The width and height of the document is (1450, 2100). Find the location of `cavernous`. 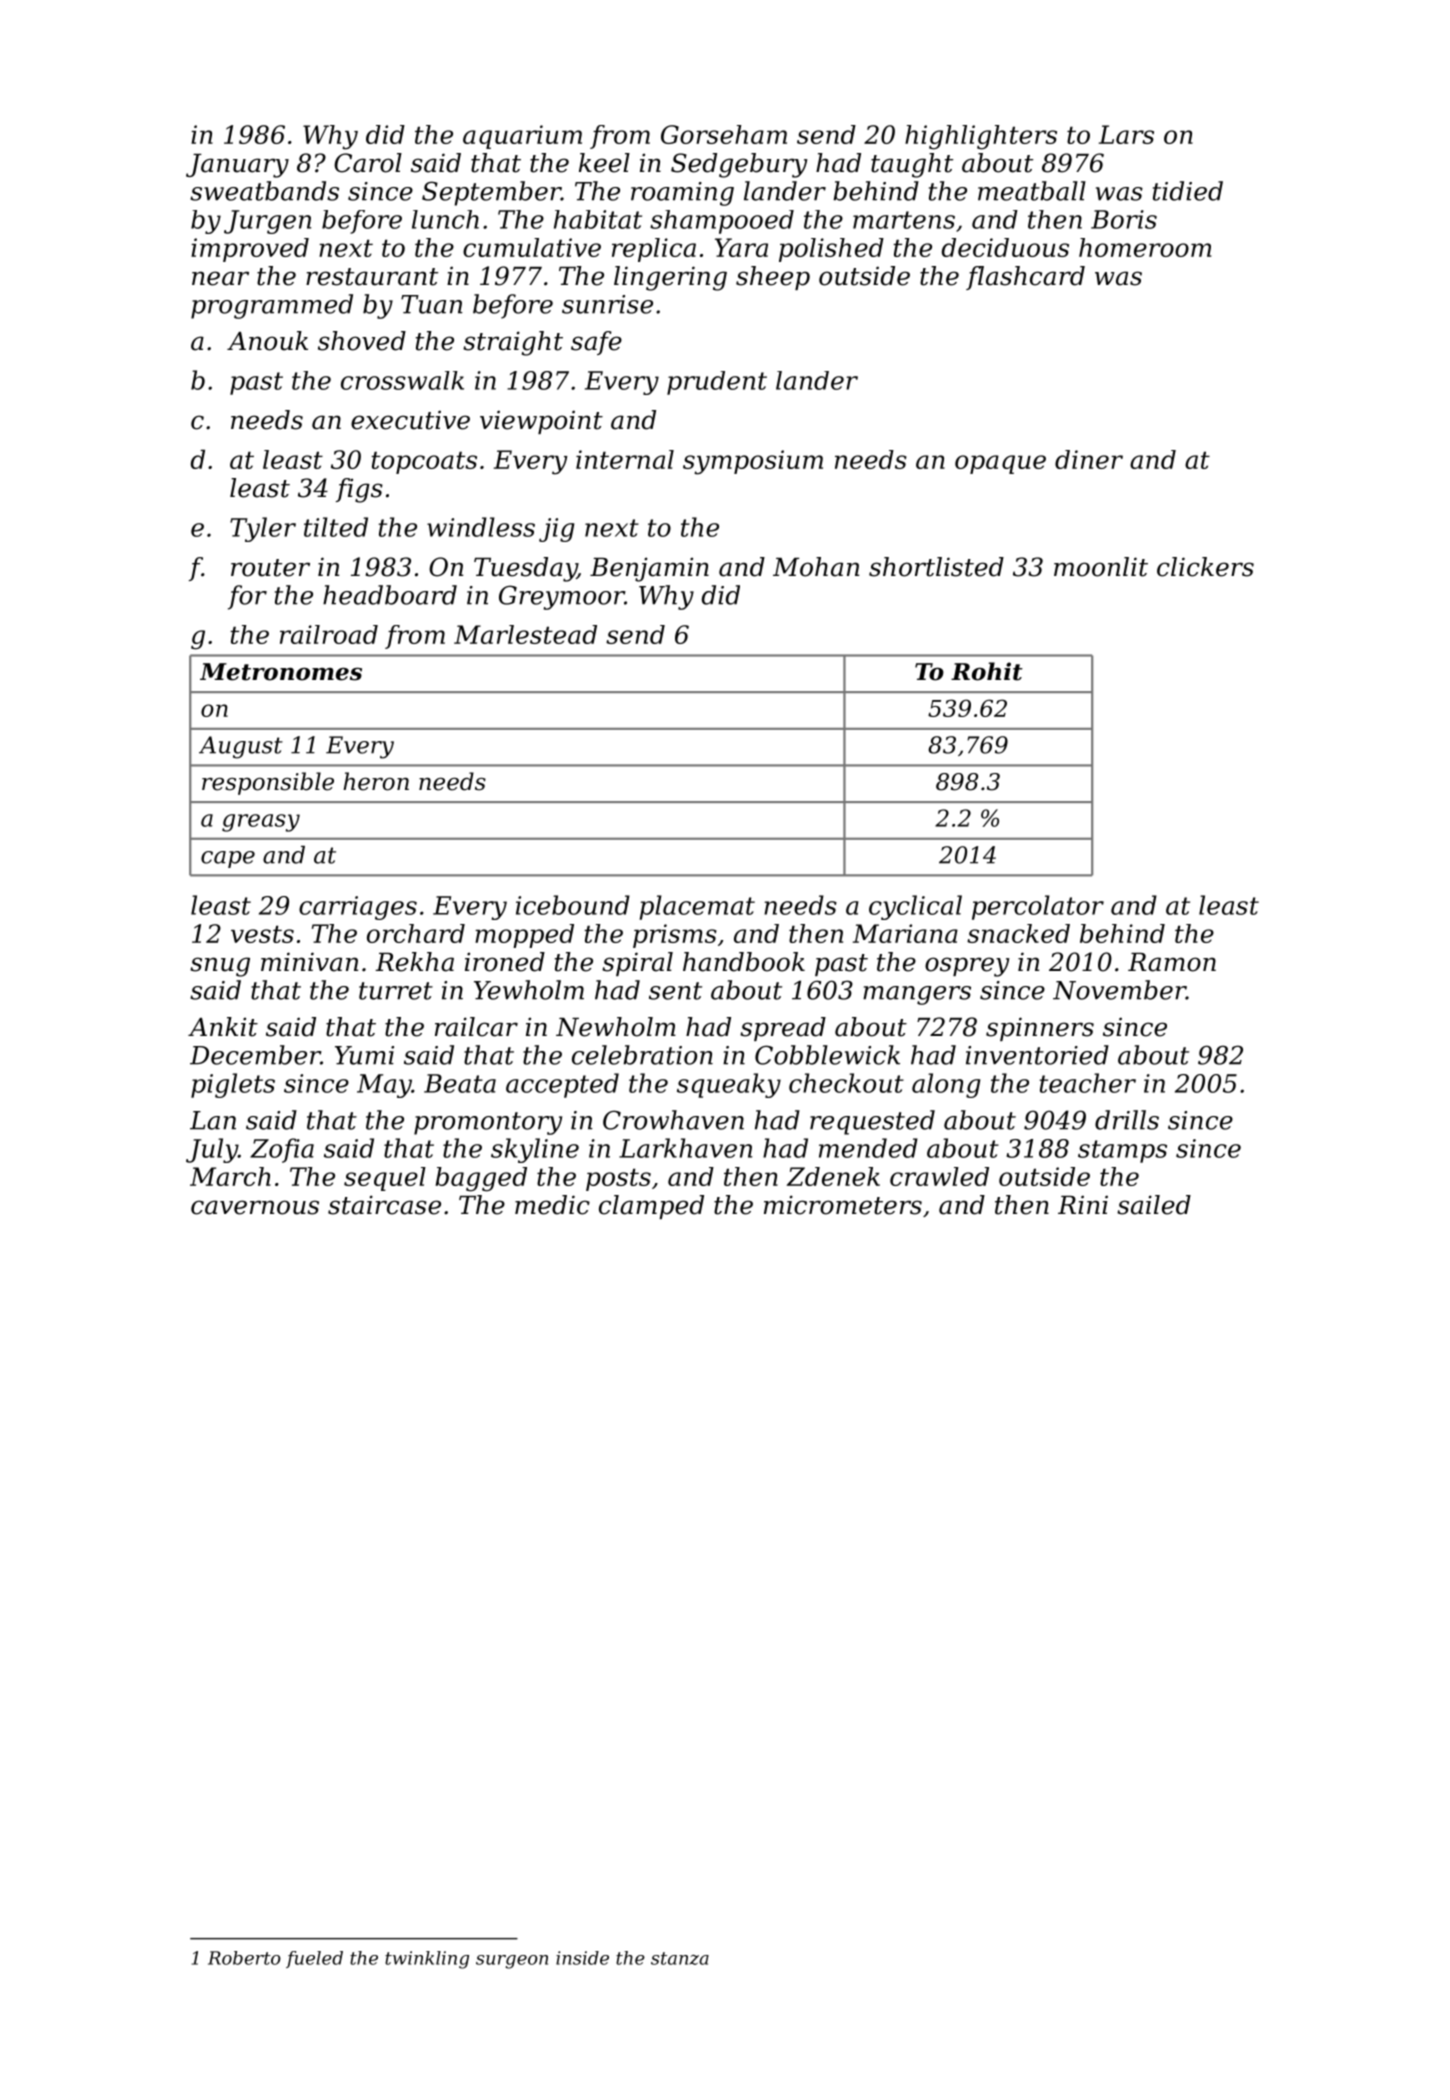

cavernous is located at coordinates (255, 1207).
